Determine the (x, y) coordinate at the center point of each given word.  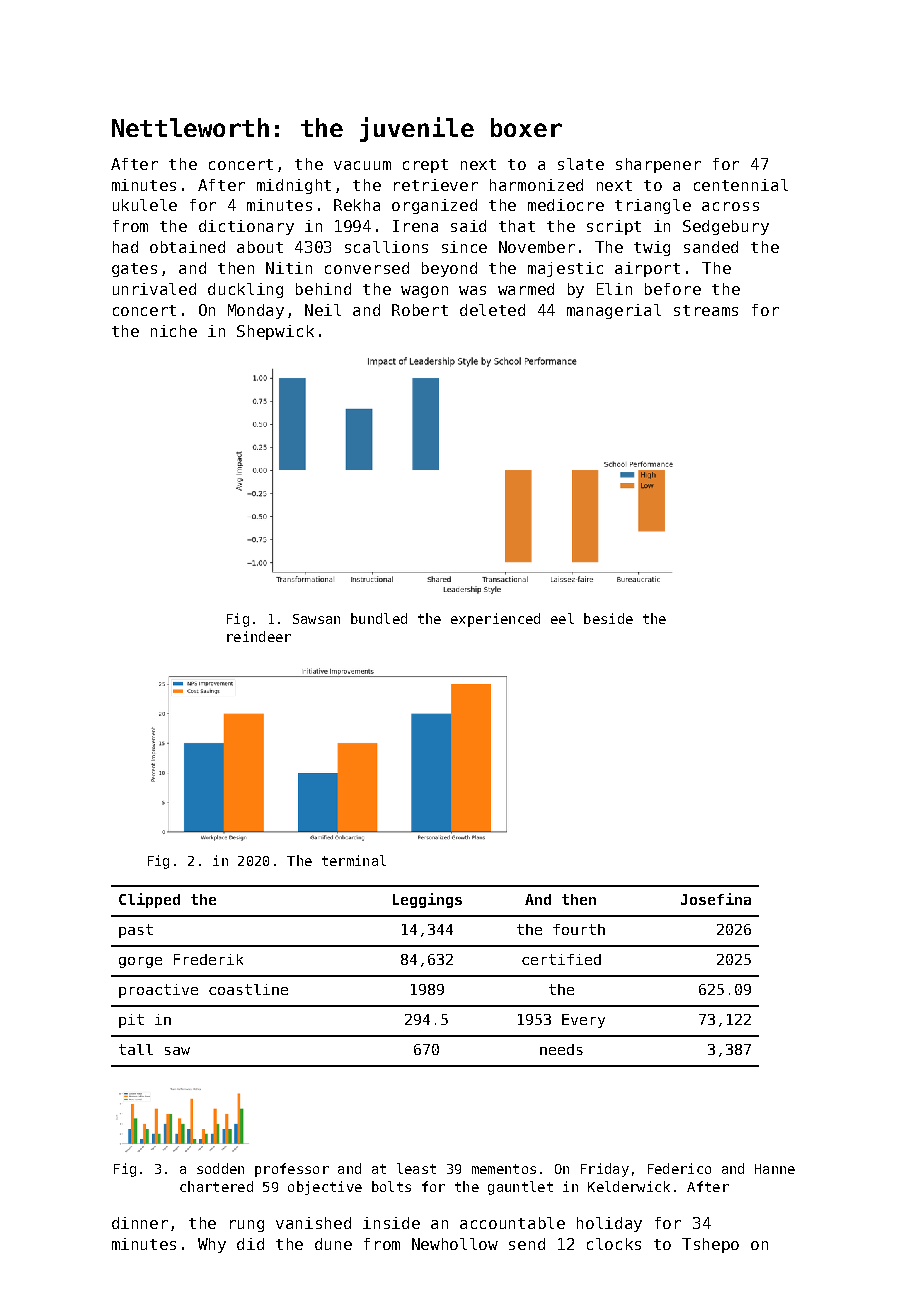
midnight (294, 186)
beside (608, 618)
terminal (354, 860)
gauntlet (520, 1188)
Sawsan (316, 619)
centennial (741, 185)
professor (292, 1170)
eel (562, 618)
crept (425, 166)
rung (247, 1226)
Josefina (716, 899)
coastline (248, 989)
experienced (495, 620)
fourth (579, 929)
